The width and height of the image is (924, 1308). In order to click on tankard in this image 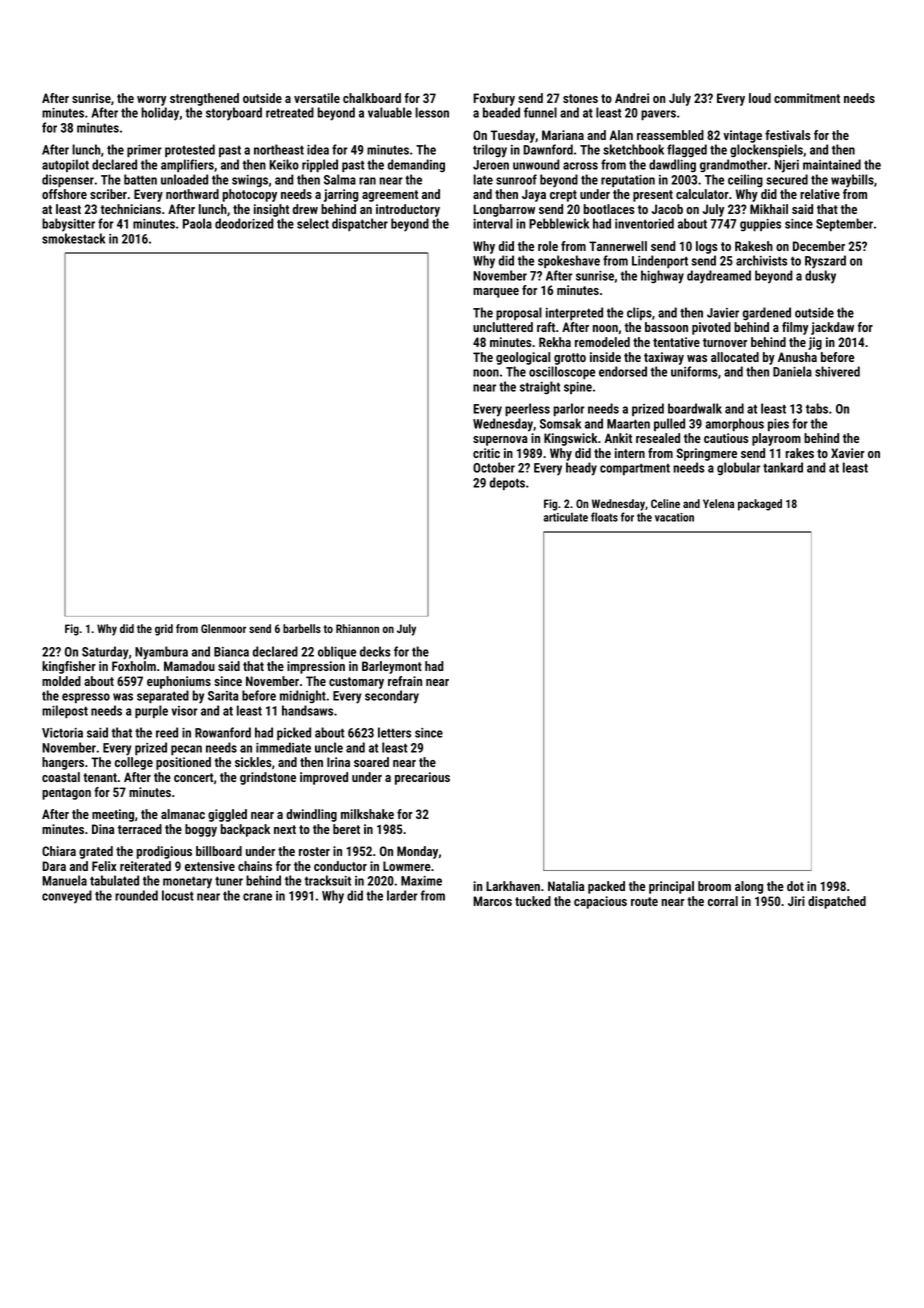, I will do `click(783, 467)`.
